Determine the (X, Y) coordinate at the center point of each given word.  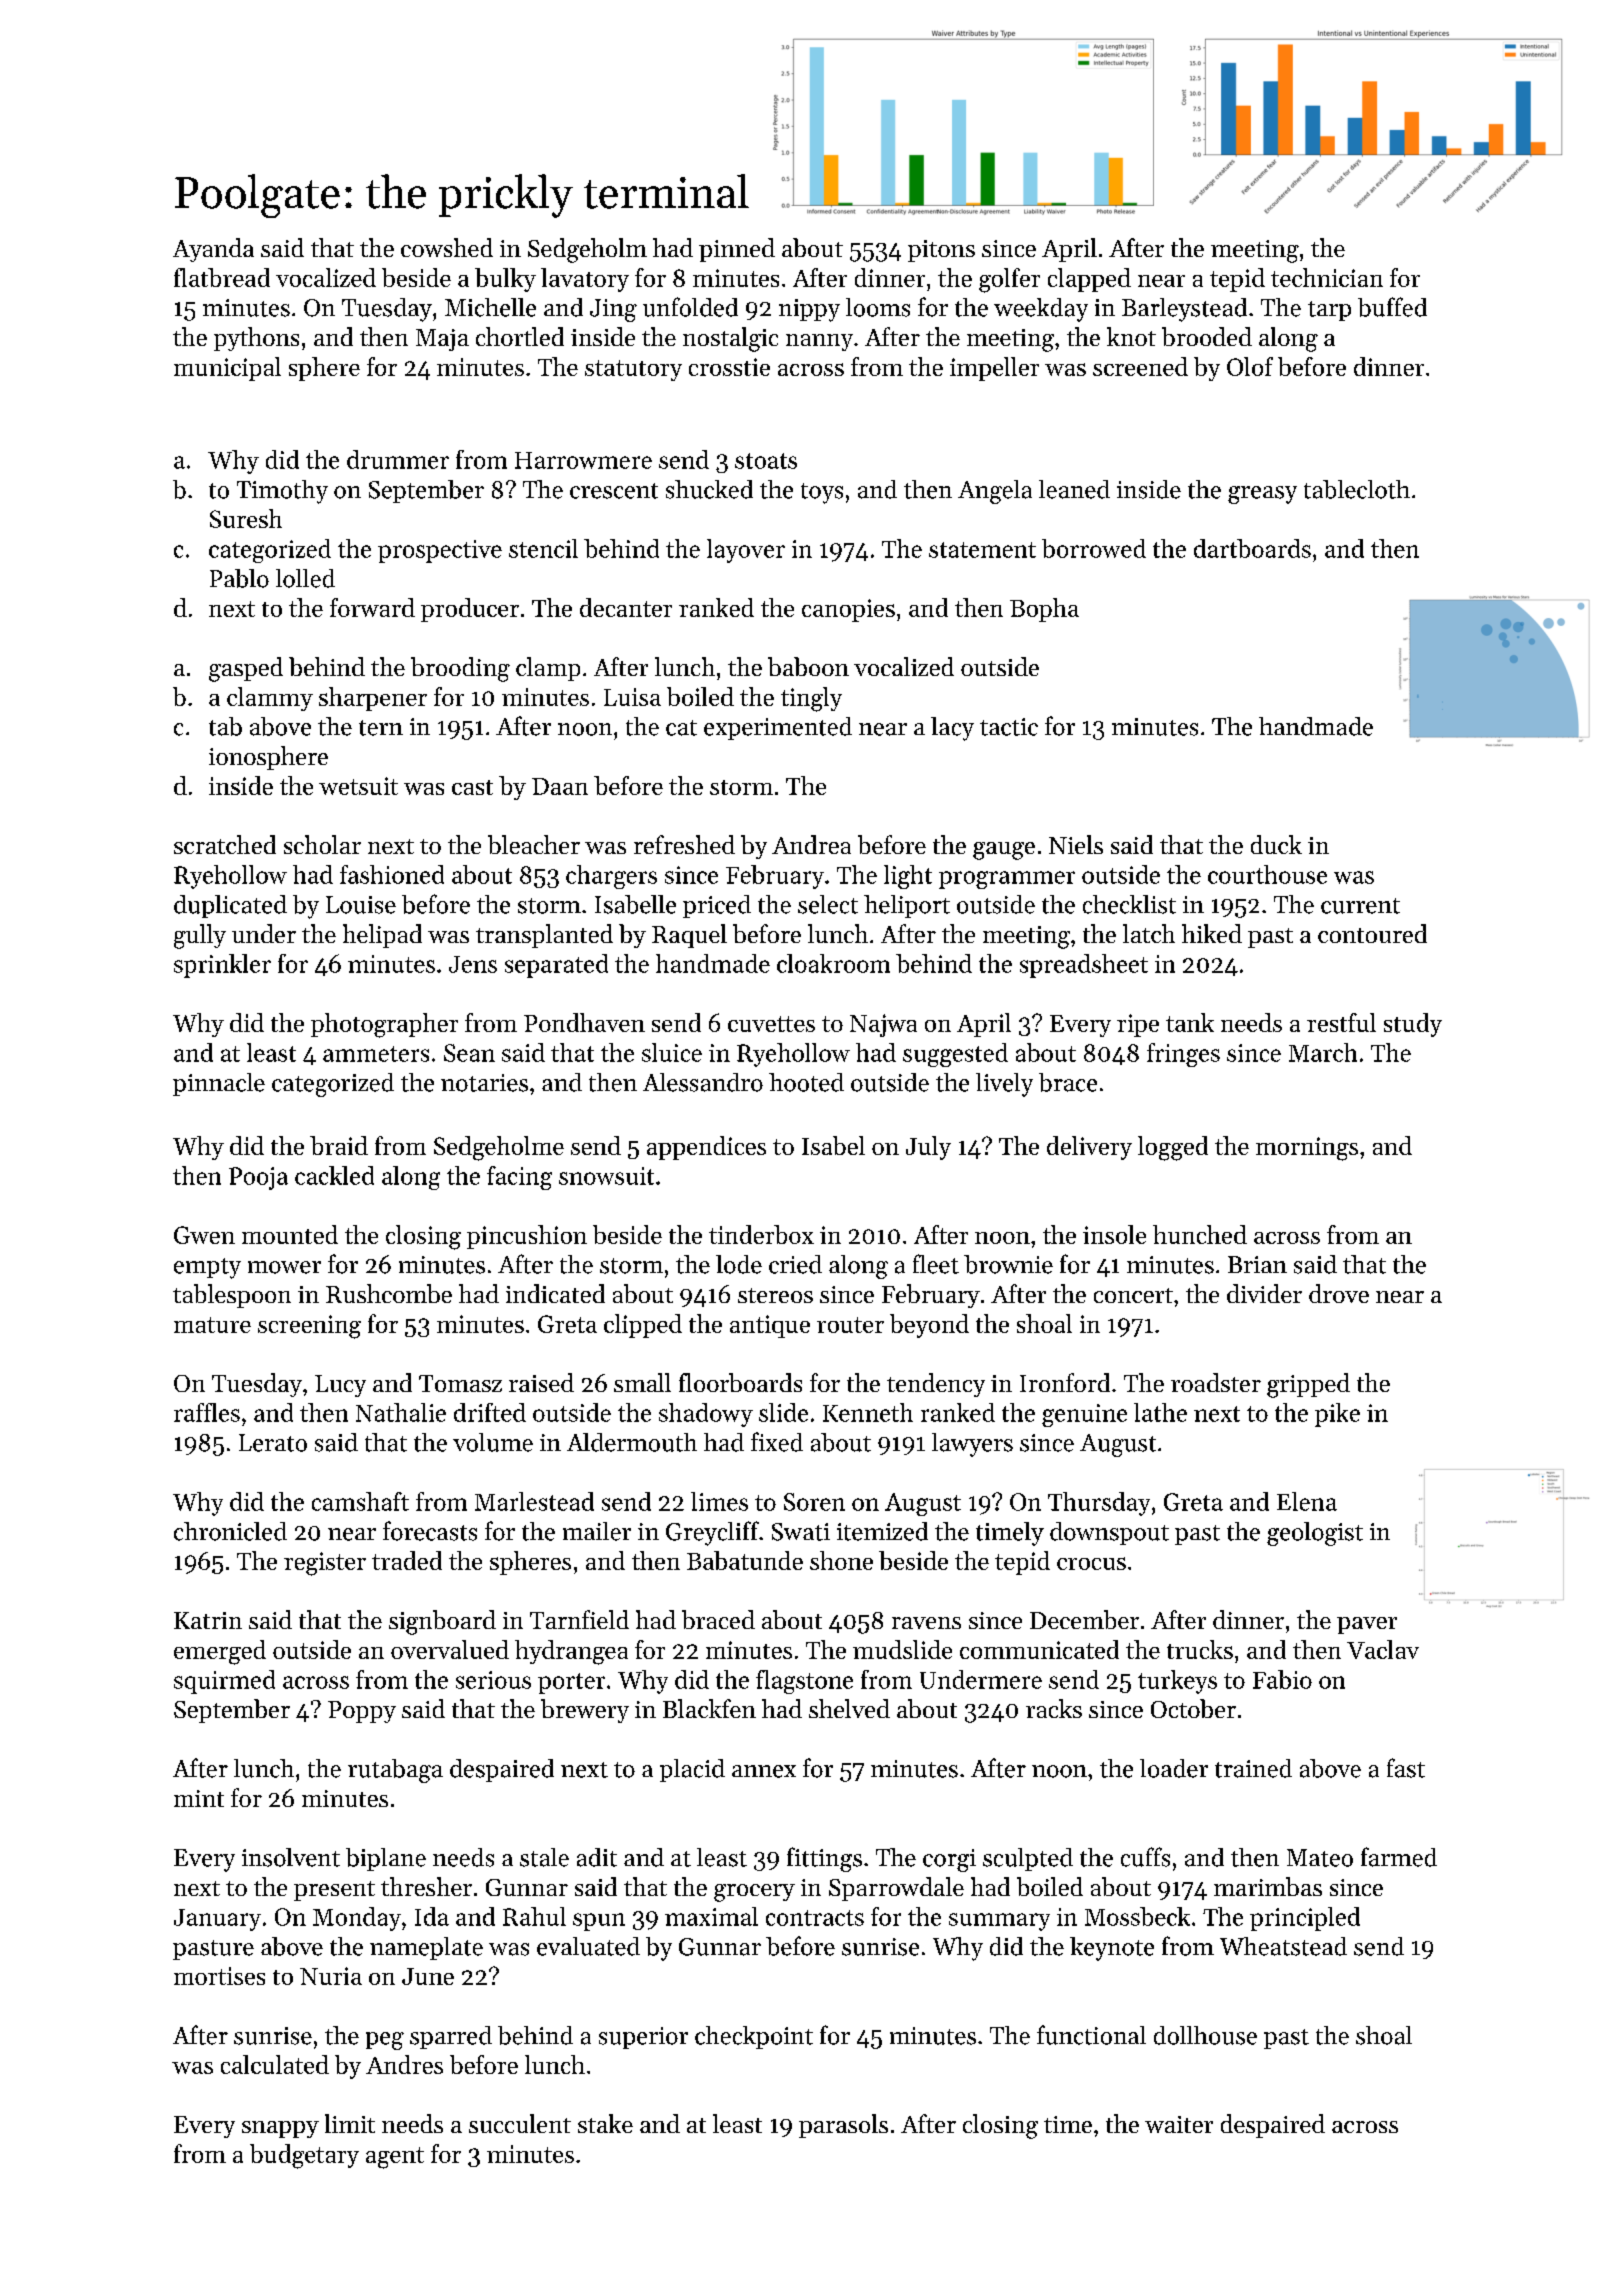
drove (1339, 1293)
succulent (520, 2123)
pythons (256, 339)
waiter (1179, 2124)
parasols (843, 2126)
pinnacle (219, 1084)
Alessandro (703, 1082)
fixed (777, 1442)
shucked (709, 489)
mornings (1307, 1149)
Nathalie (401, 1412)
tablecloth (1357, 489)
